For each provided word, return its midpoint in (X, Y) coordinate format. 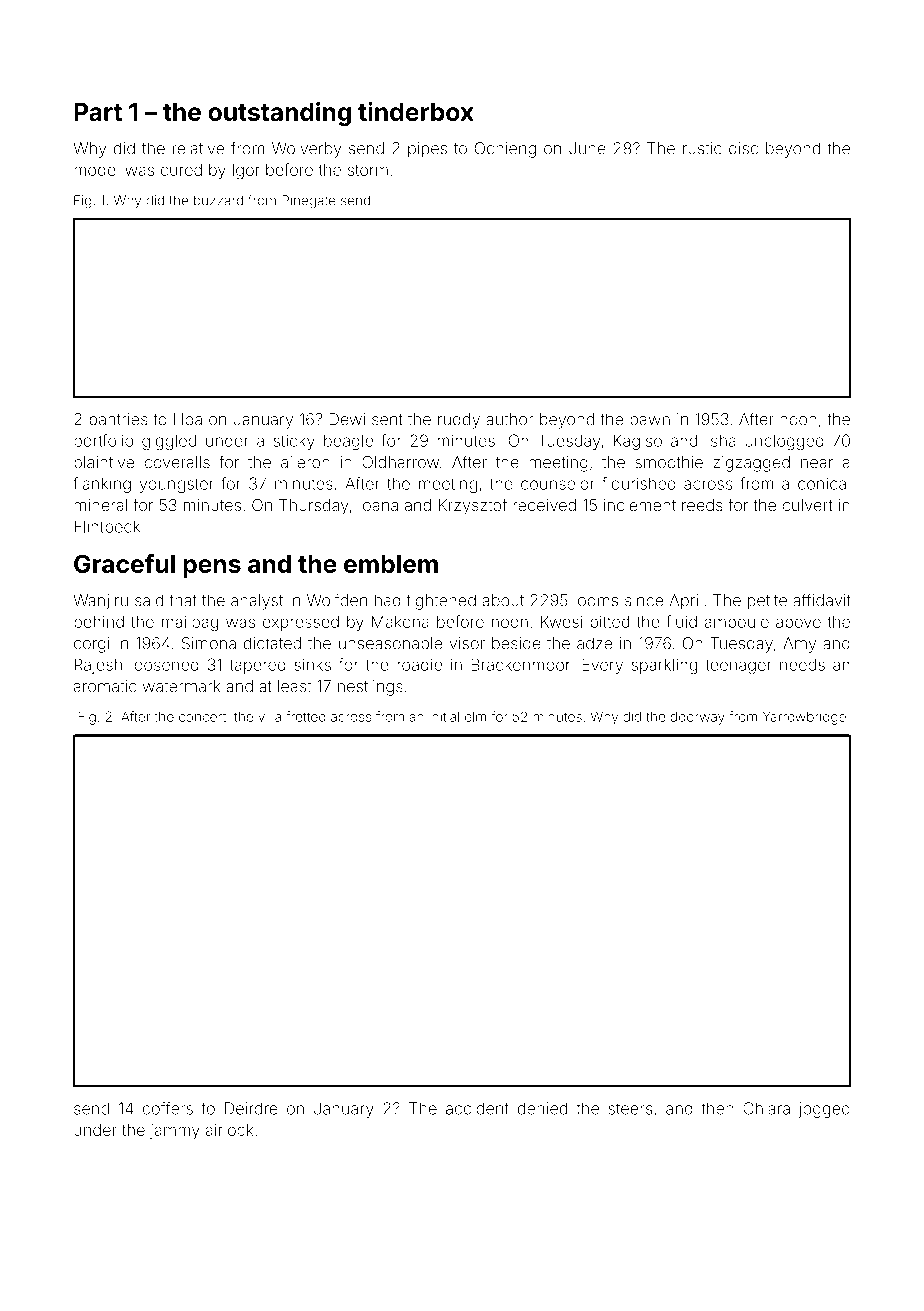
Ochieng (505, 150)
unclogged (784, 442)
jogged (824, 1110)
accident (477, 1108)
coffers (168, 1108)
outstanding (279, 114)
